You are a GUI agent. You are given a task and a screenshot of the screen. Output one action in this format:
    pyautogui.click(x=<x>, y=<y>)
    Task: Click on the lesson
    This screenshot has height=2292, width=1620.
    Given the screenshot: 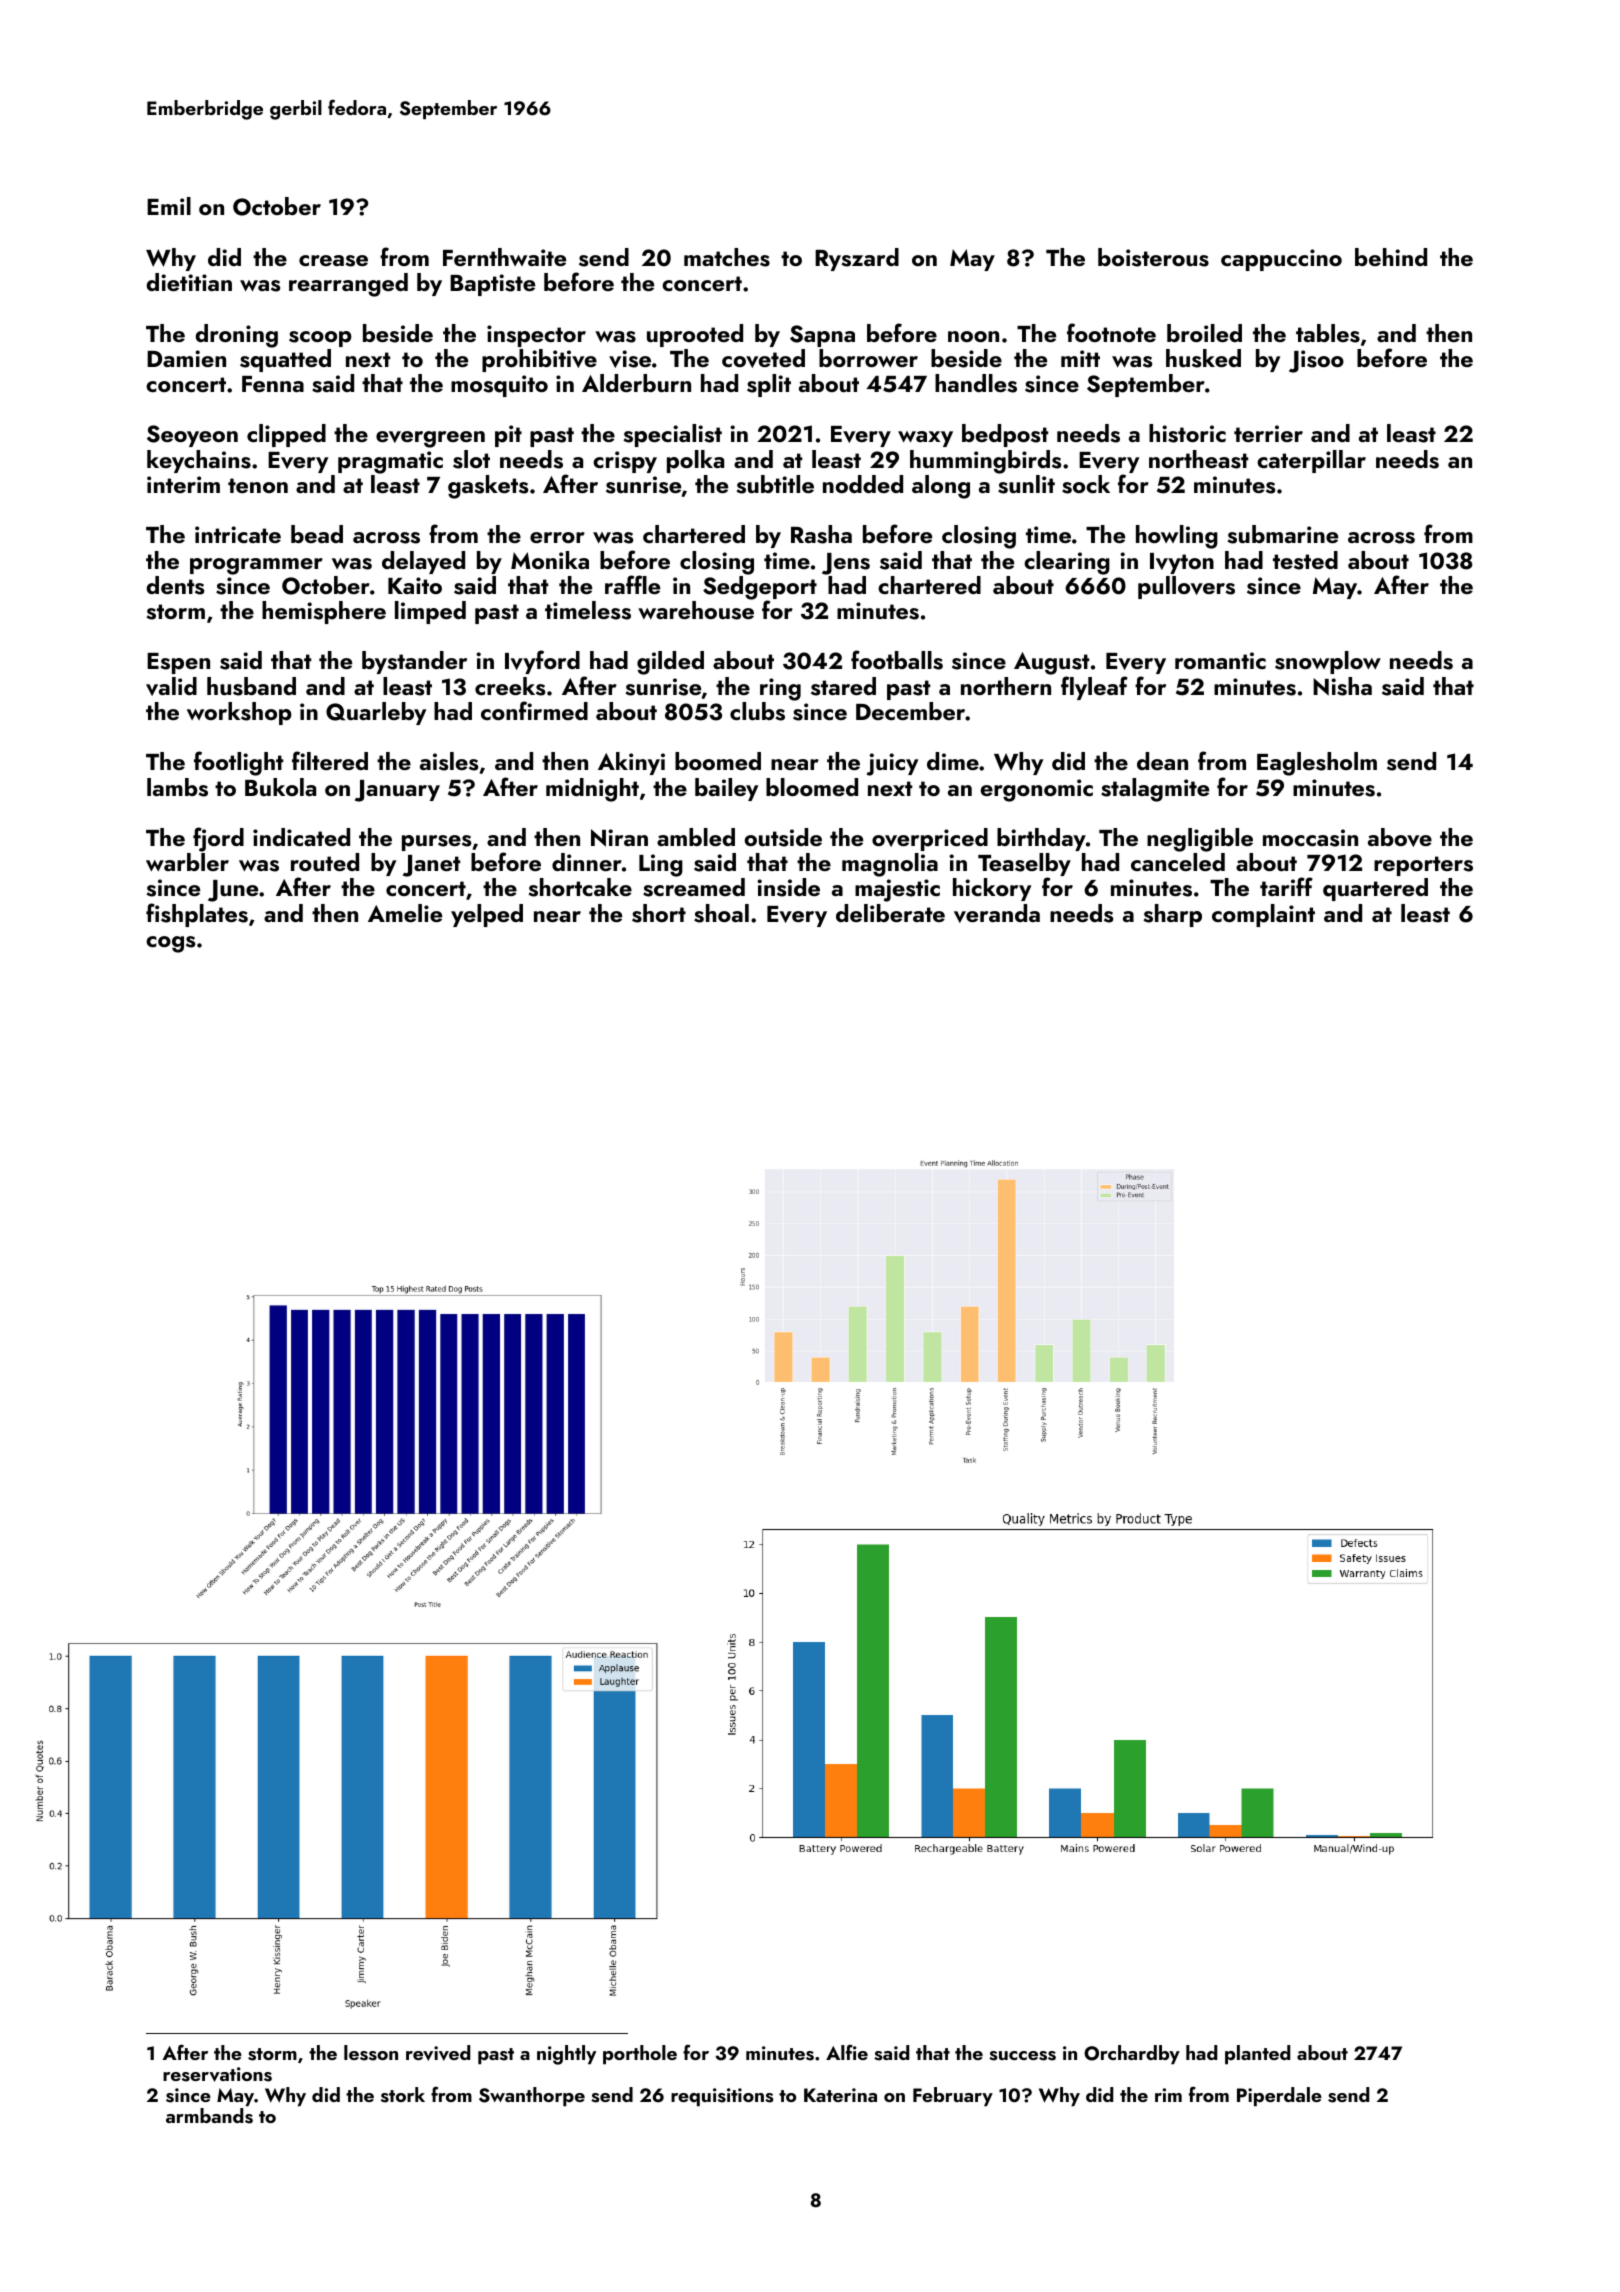 What is the action you would take?
    pyautogui.click(x=371, y=2053)
